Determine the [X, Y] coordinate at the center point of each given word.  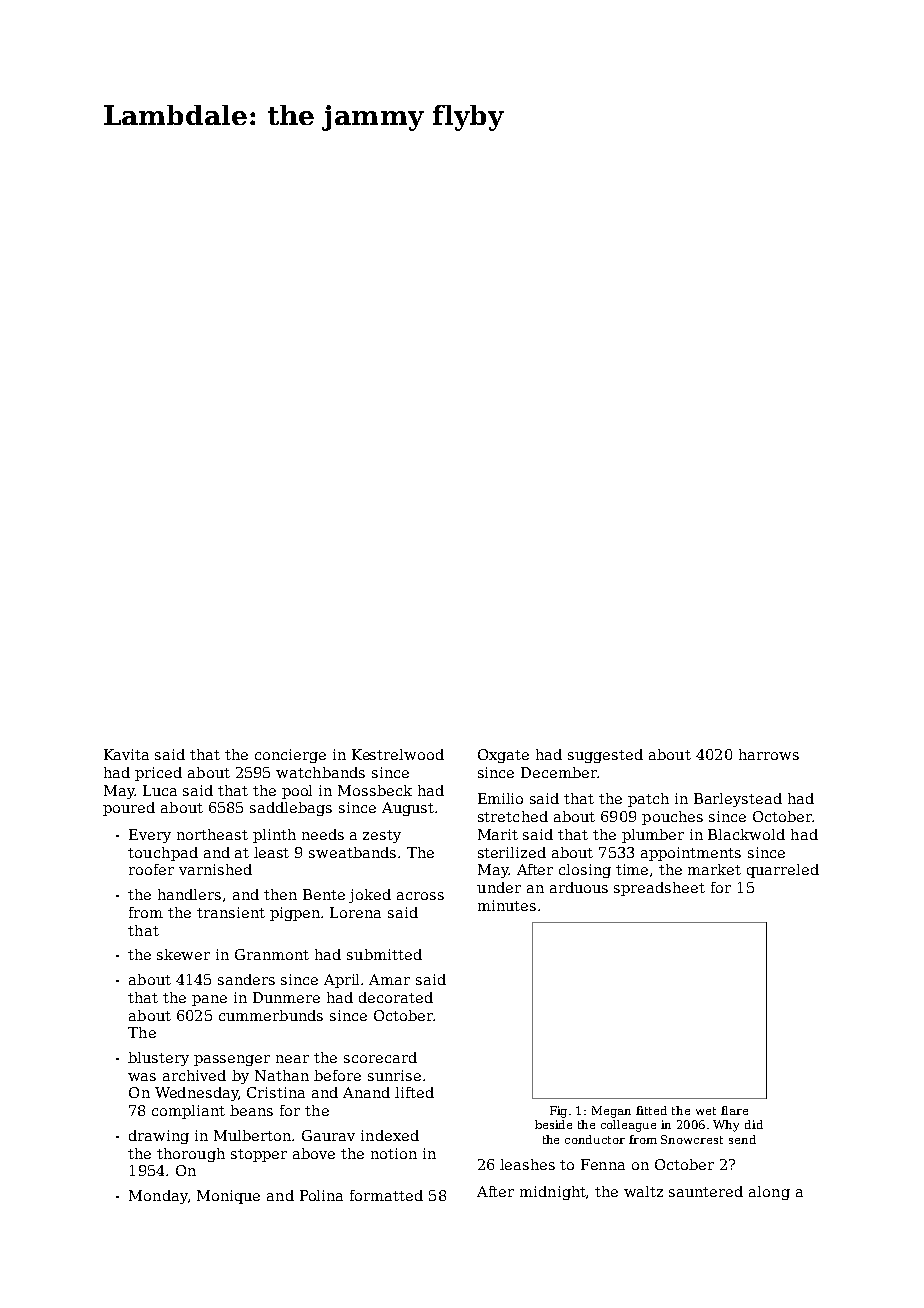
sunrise [394, 1075]
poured [129, 809]
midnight [553, 1193]
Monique [228, 1197]
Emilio [500, 798]
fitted [651, 1110]
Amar [389, 979]
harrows [769, 754]
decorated [396, 997]
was [142, 1077]
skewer [183, 954]
